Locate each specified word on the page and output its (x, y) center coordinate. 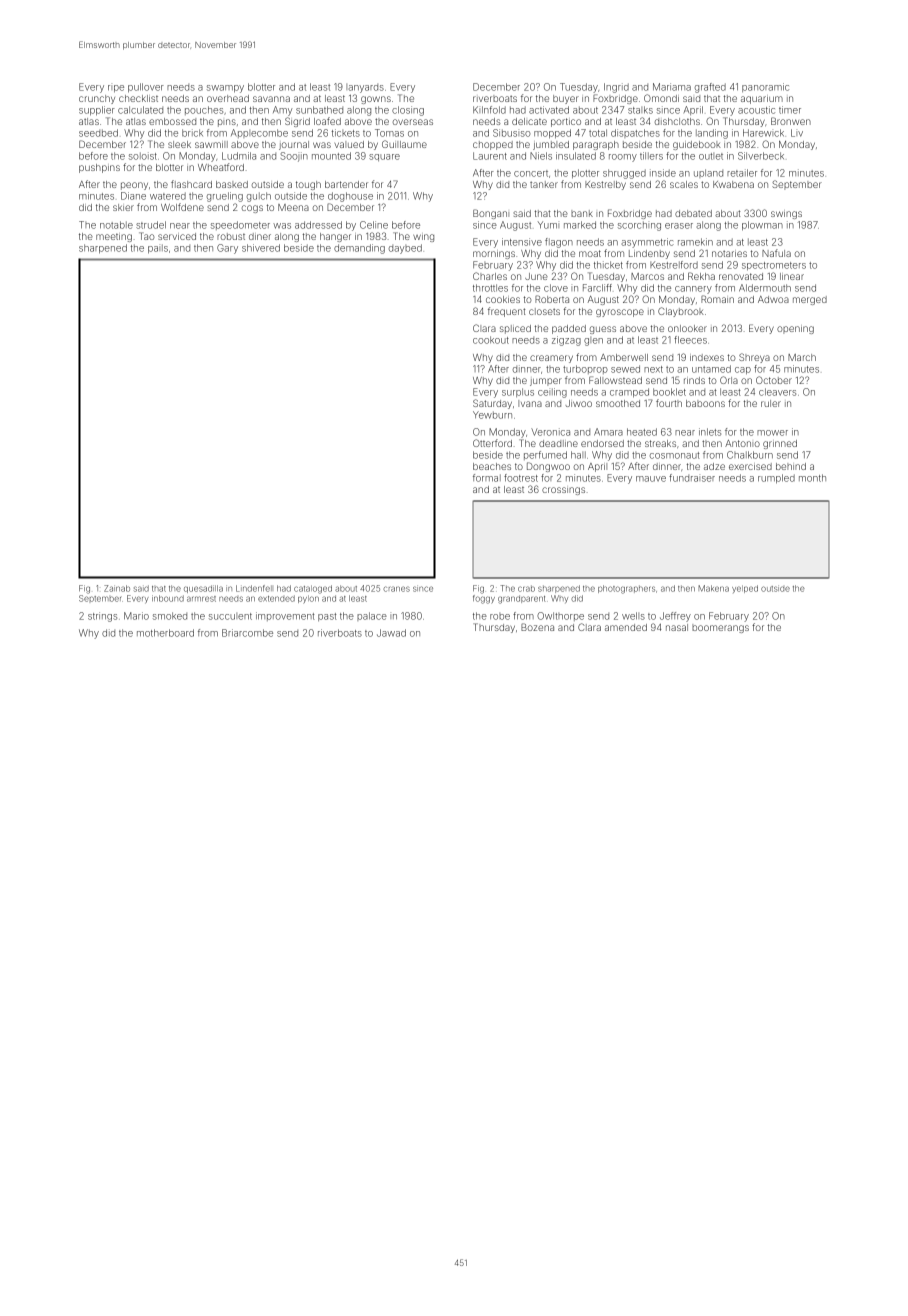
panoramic (765, 87)
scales (684, 184)
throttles (490, 288)
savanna (271, 99)
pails (158, 248)
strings (102, 617)
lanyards (365, 88)
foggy (484, 599)
